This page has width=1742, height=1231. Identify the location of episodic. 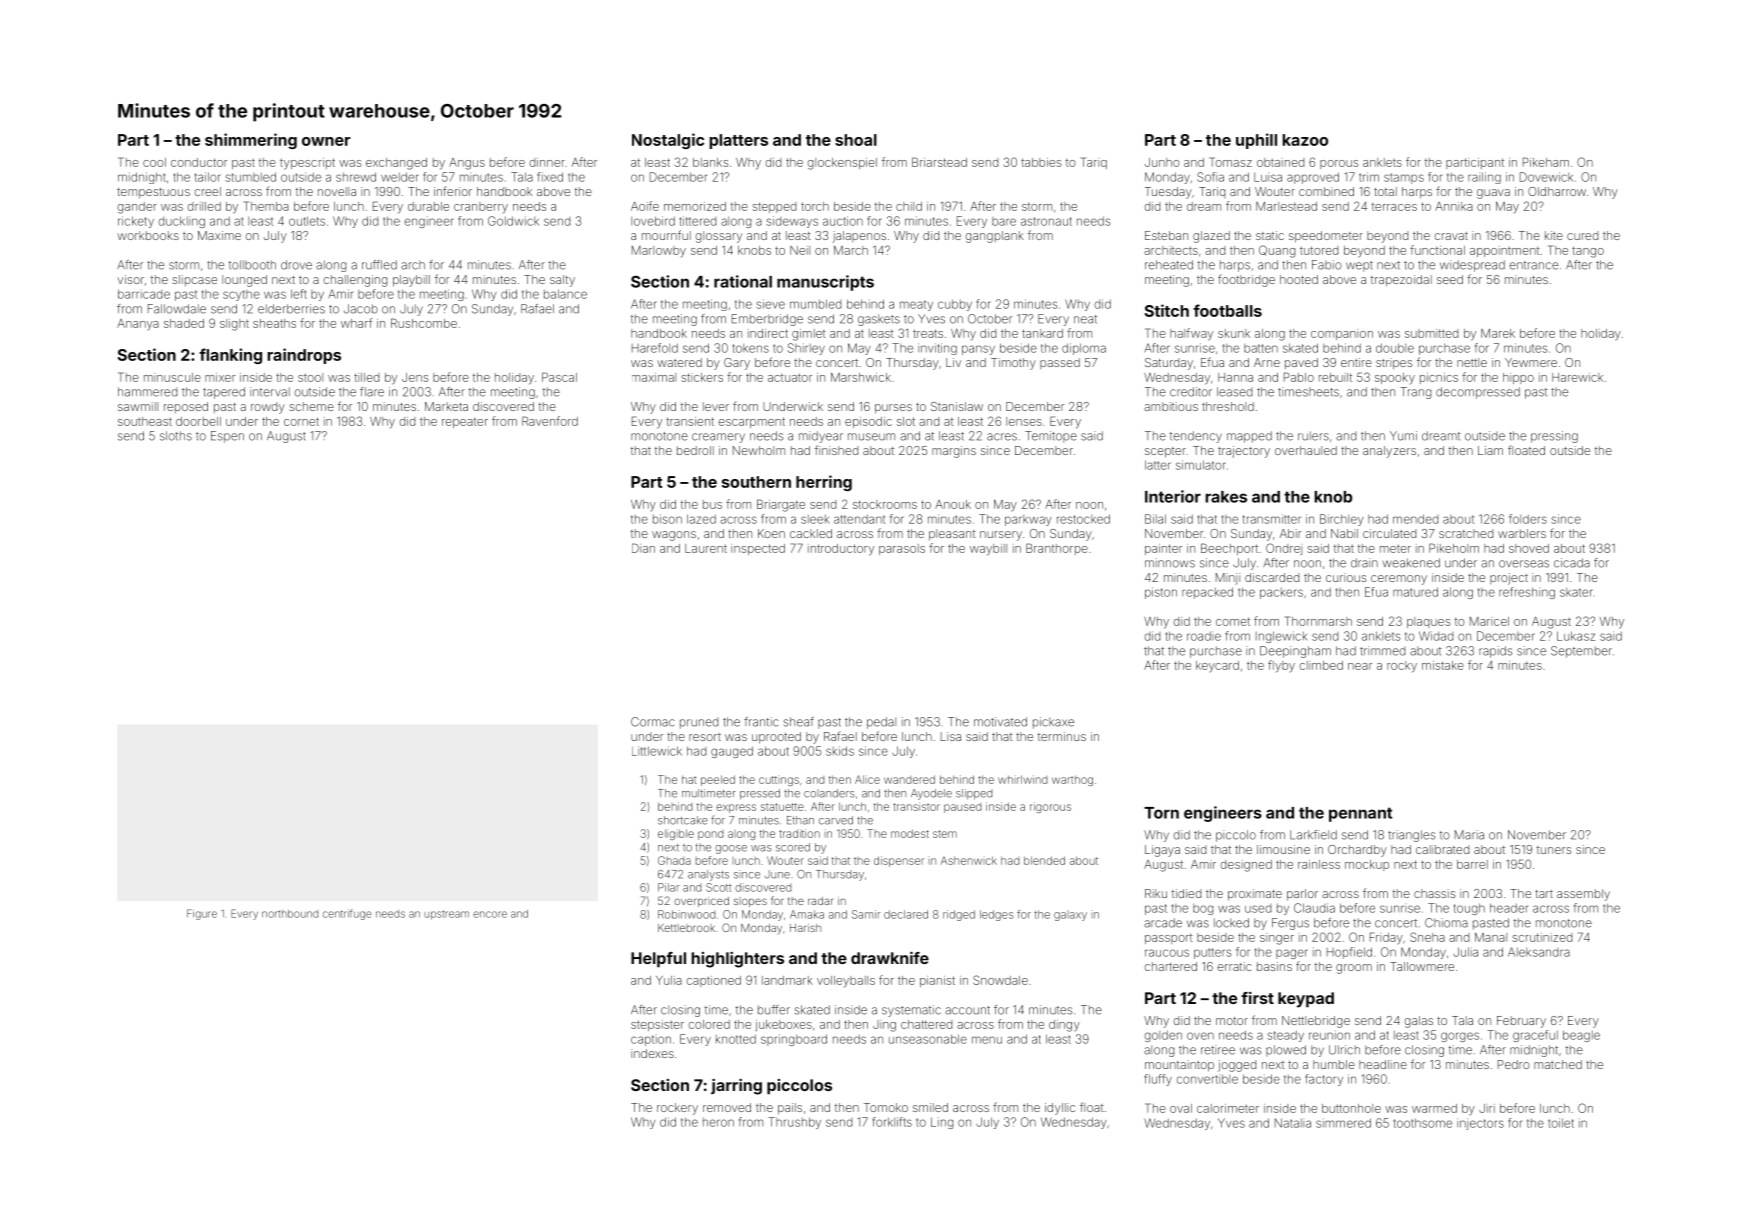
(868, 422).
